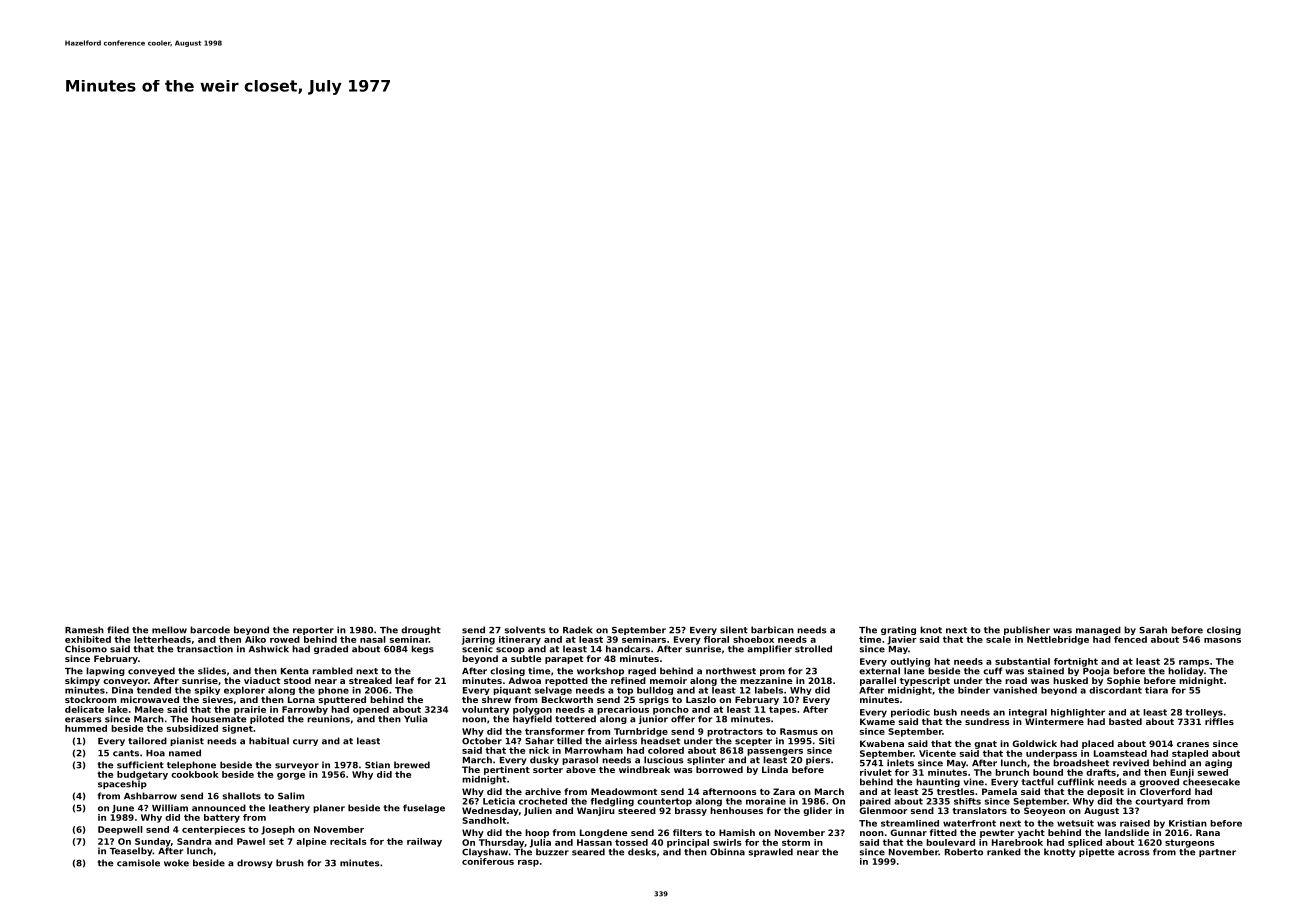 The width and height of the screenshot is (1308, 924). What do you see at coordinates (1125, 721) in the screenshot?
I see `basted` at bounding box center [1125, 721].
